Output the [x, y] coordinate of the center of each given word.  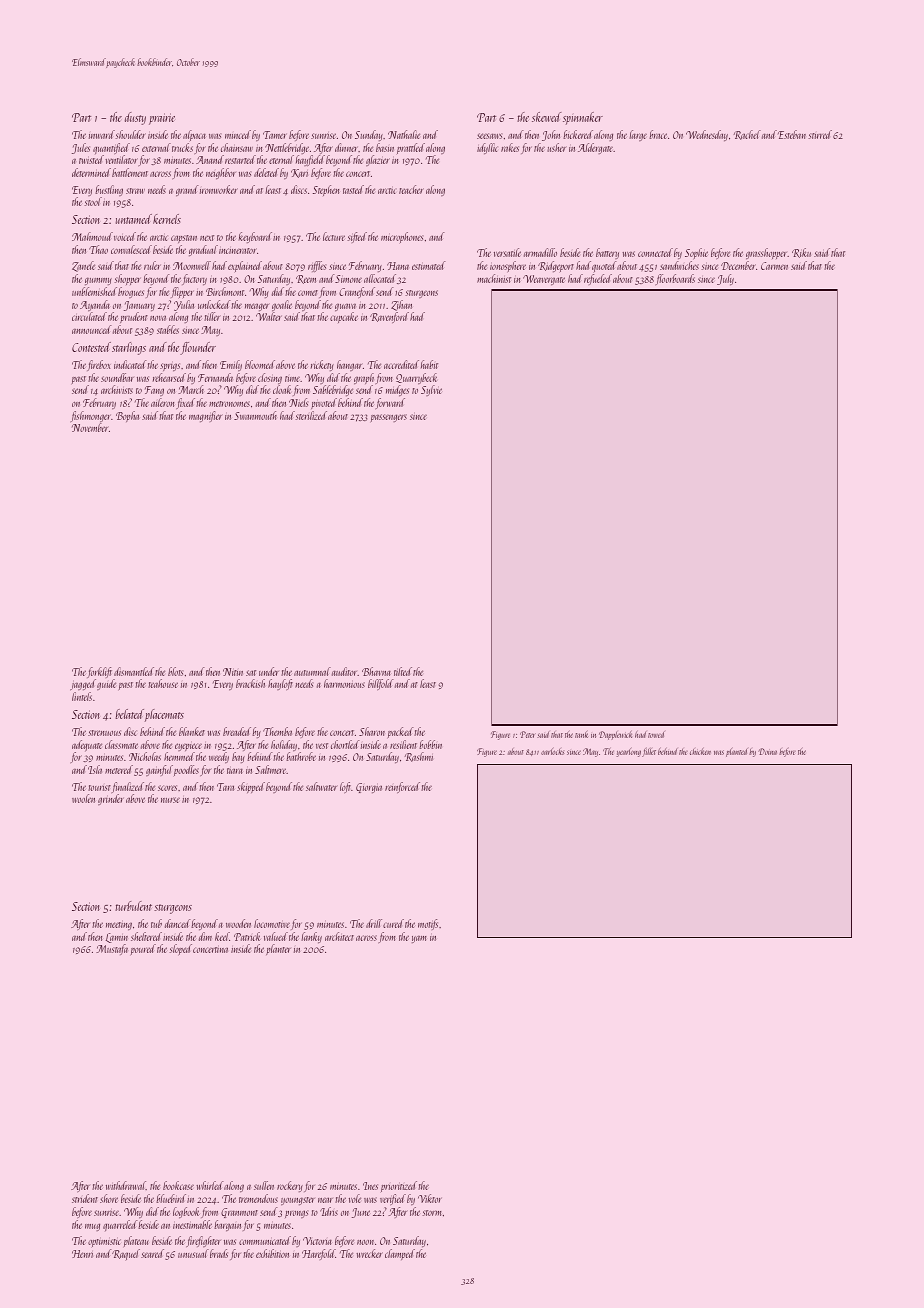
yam [419, 939]
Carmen [774, 266]
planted [737, 752]
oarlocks [552, 751]
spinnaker [583, 118]
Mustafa [112, 949]
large [638, 135]
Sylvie [431, 390]
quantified [111, 149]
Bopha [127, 416]
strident [85, 1198]
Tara [225, 787]
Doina [767, 751]
